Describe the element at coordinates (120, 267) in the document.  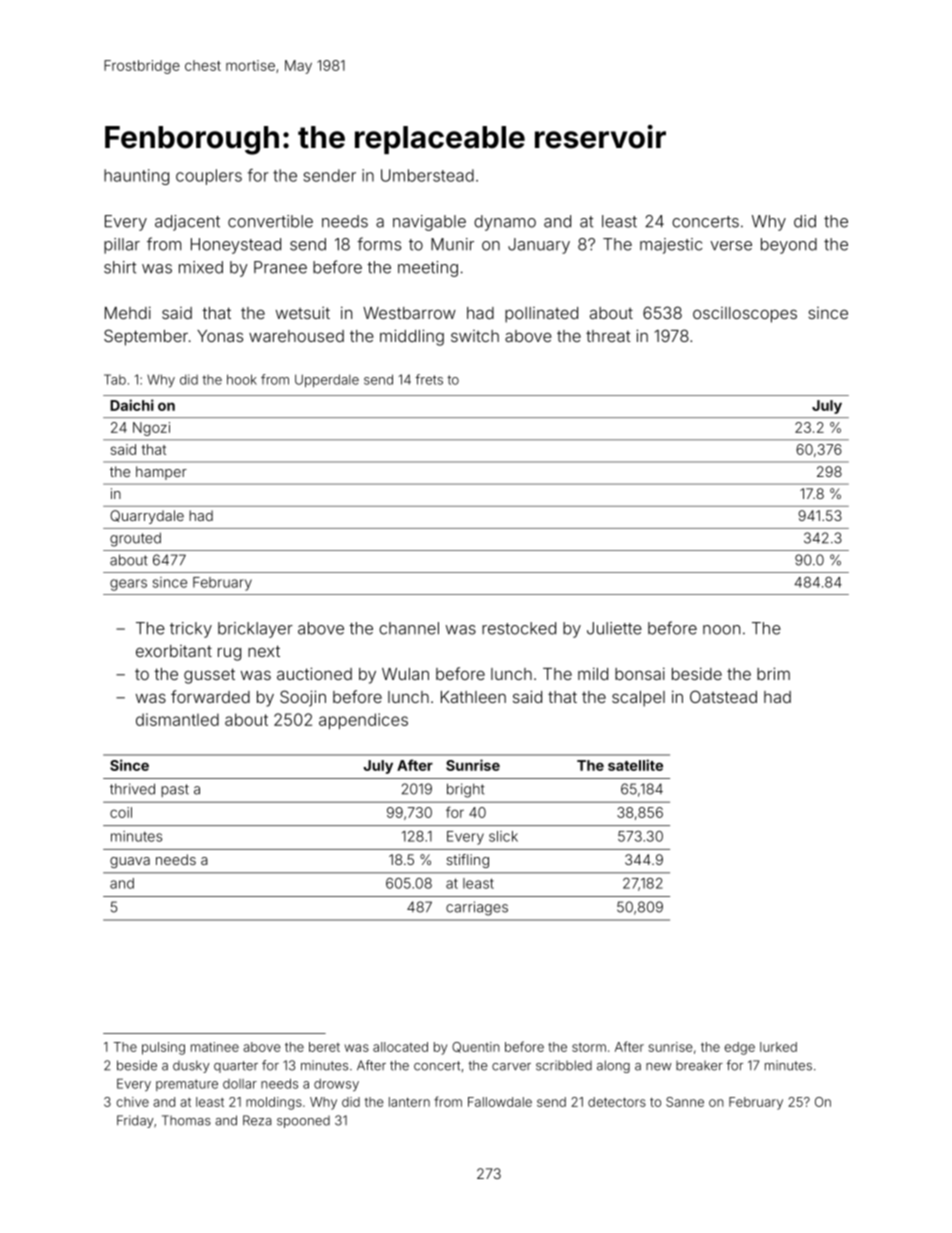
I see `shirt` at that location.
